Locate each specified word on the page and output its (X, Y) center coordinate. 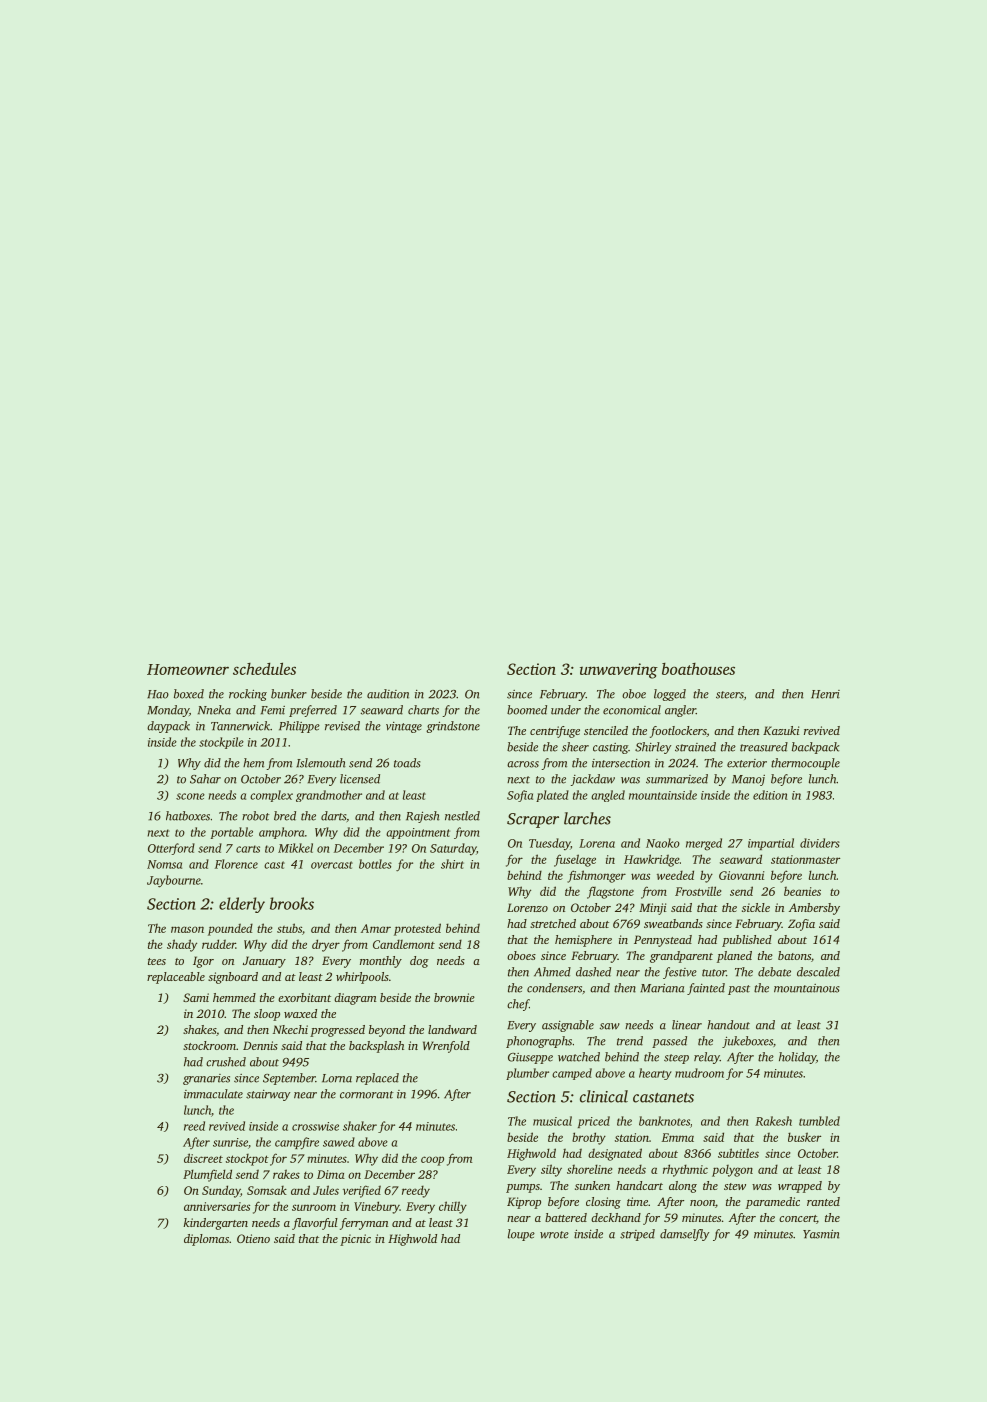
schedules (264, 669)
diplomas (206, 1240)
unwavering (619, 671)
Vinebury (377, 1207)
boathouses (698, 669)
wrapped (800, 1187)
